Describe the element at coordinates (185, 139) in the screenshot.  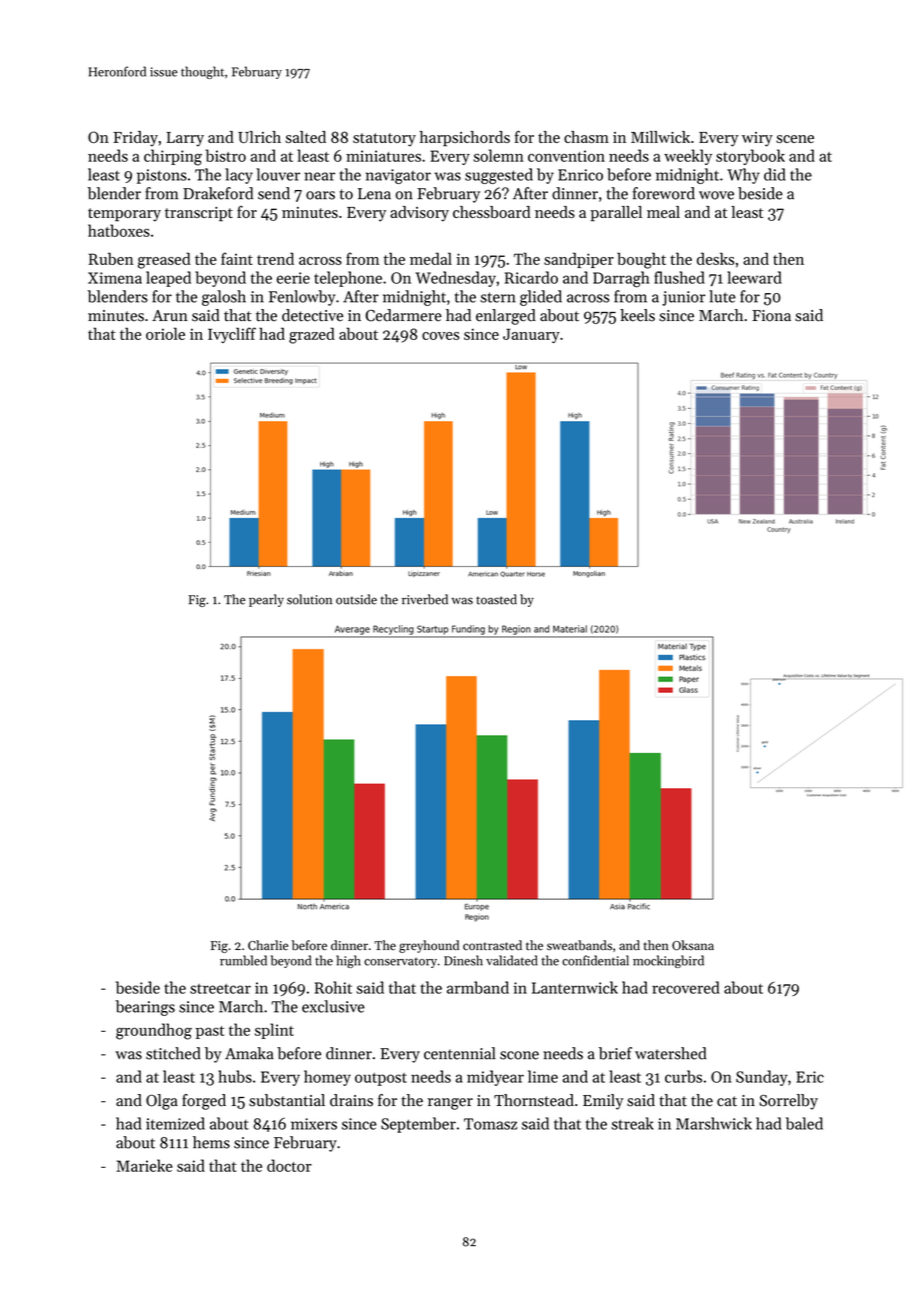
I see `Larry` at that location.
